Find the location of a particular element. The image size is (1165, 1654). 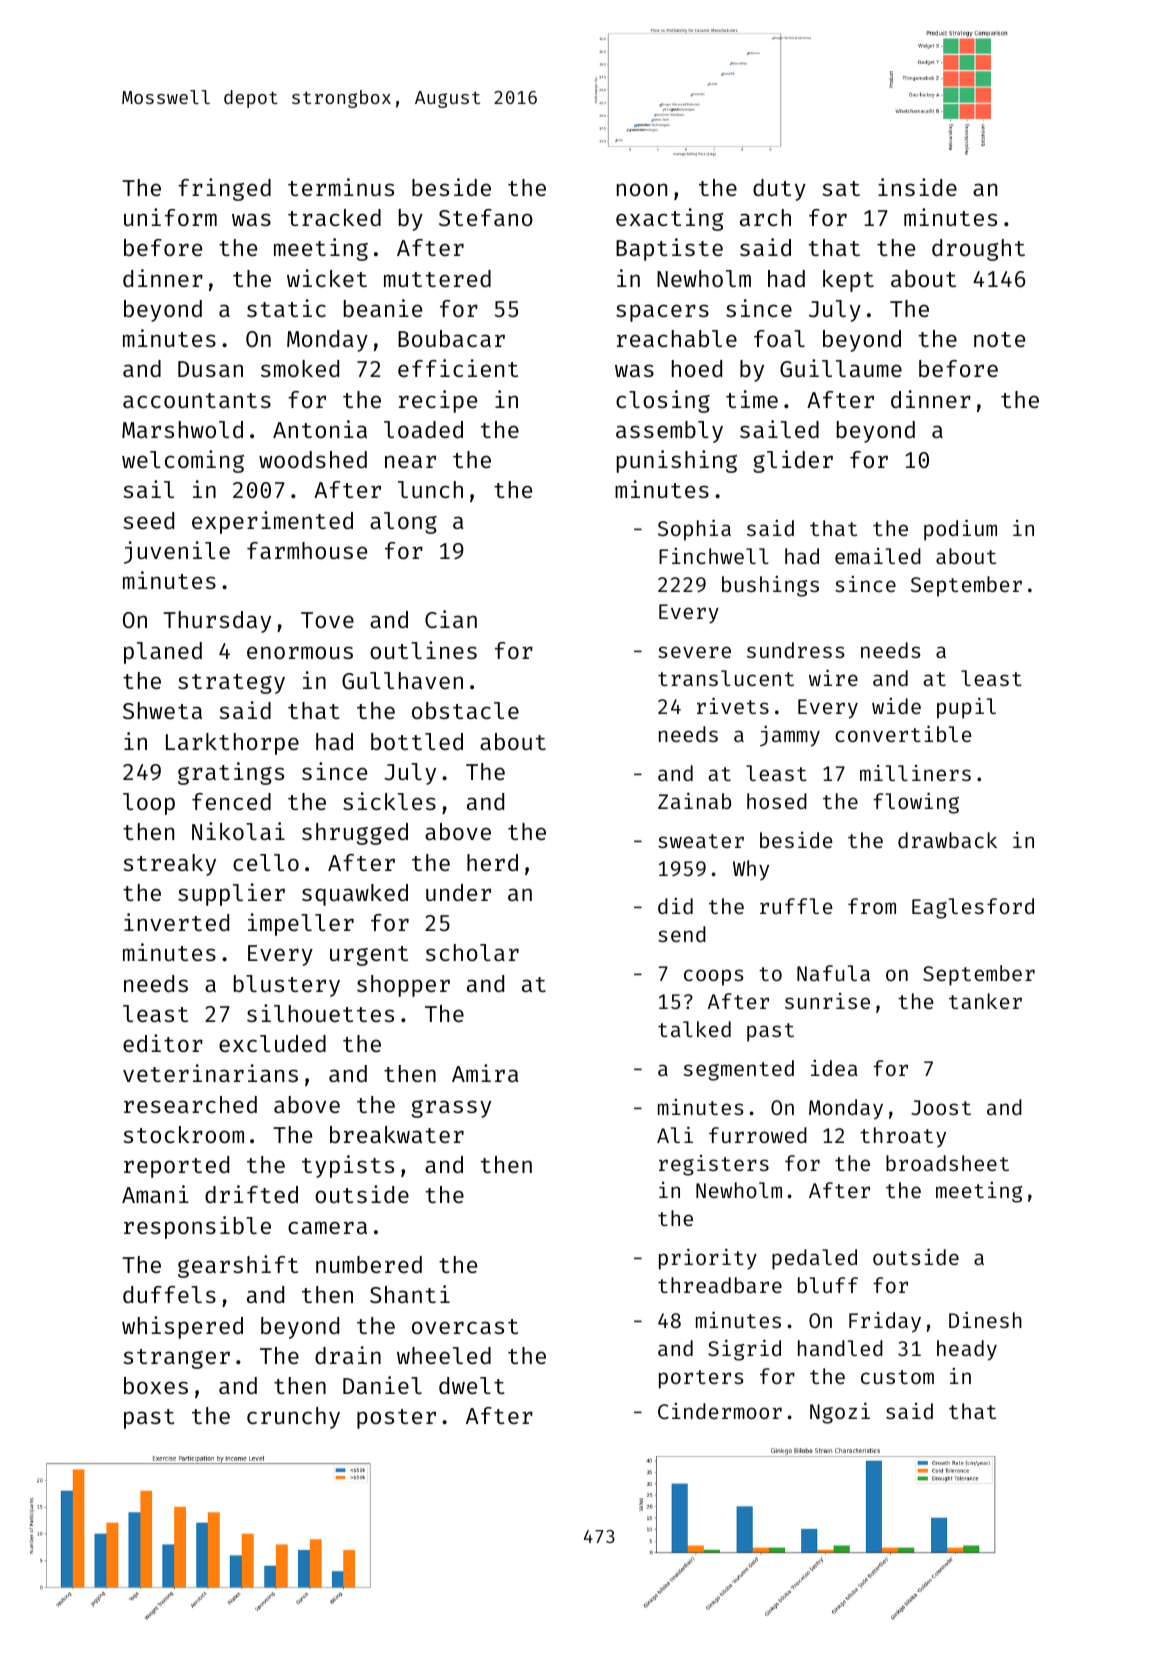

note is located at coordinates (999, 339).
